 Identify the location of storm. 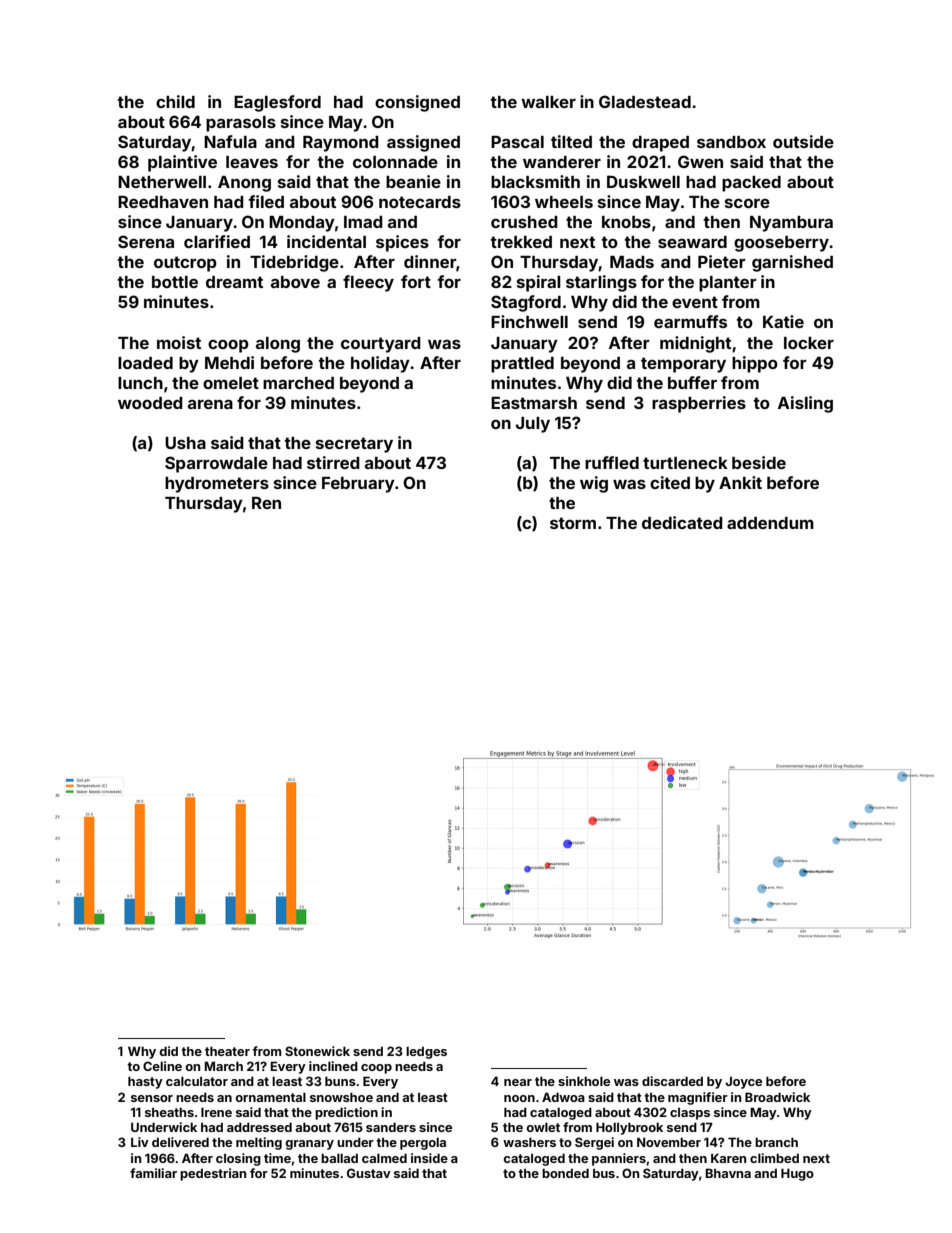
(573, 523).
